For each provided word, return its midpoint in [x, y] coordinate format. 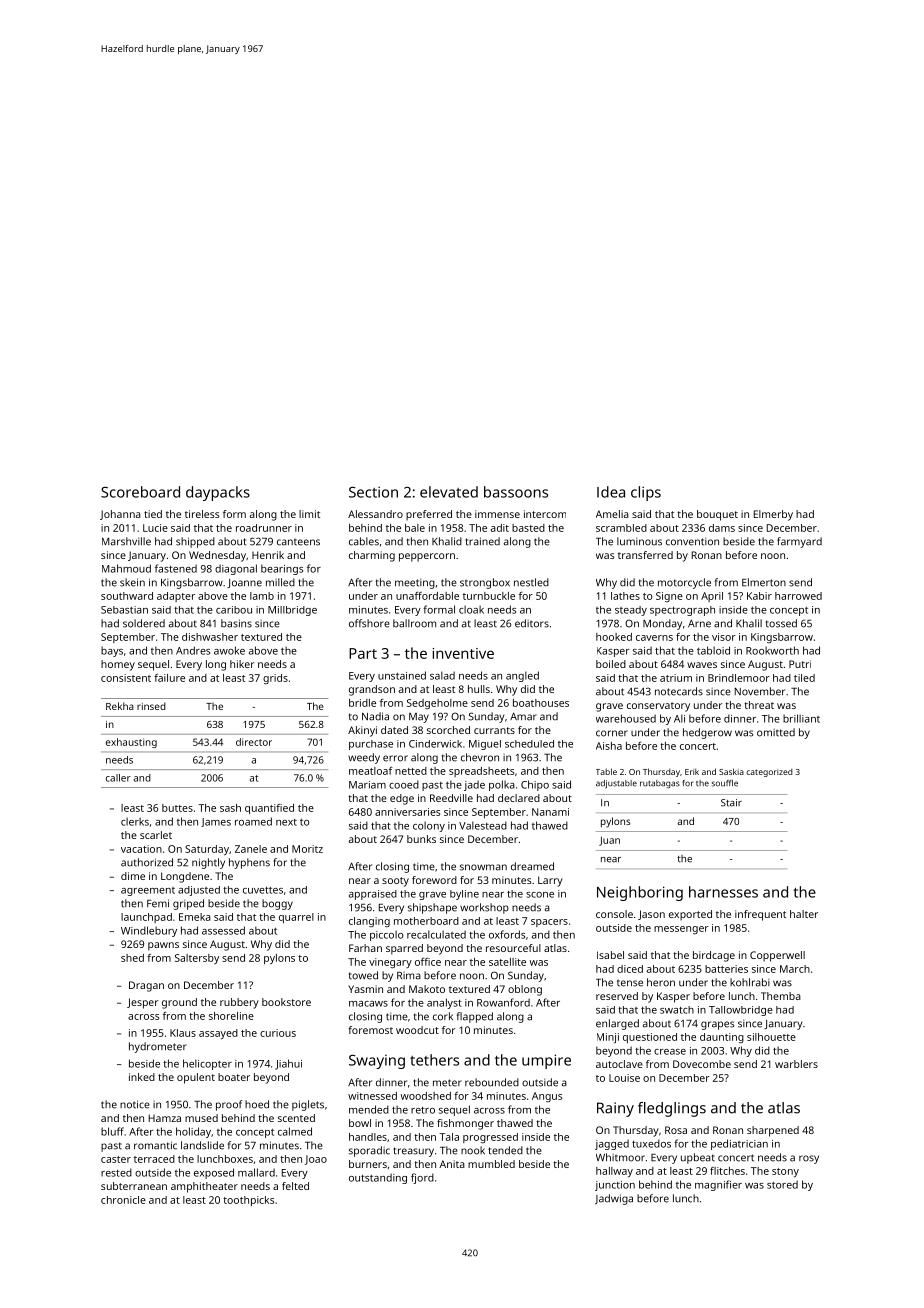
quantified [269, 809]
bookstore [286, 1002]
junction [615, 1186]
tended [505, 1150]
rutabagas [660, 784]
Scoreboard [140, 492]
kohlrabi [750, 982]
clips [646, 493]
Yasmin [365, 989]
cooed [404, 784]
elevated [449, 492]
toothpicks [248, 1201]
